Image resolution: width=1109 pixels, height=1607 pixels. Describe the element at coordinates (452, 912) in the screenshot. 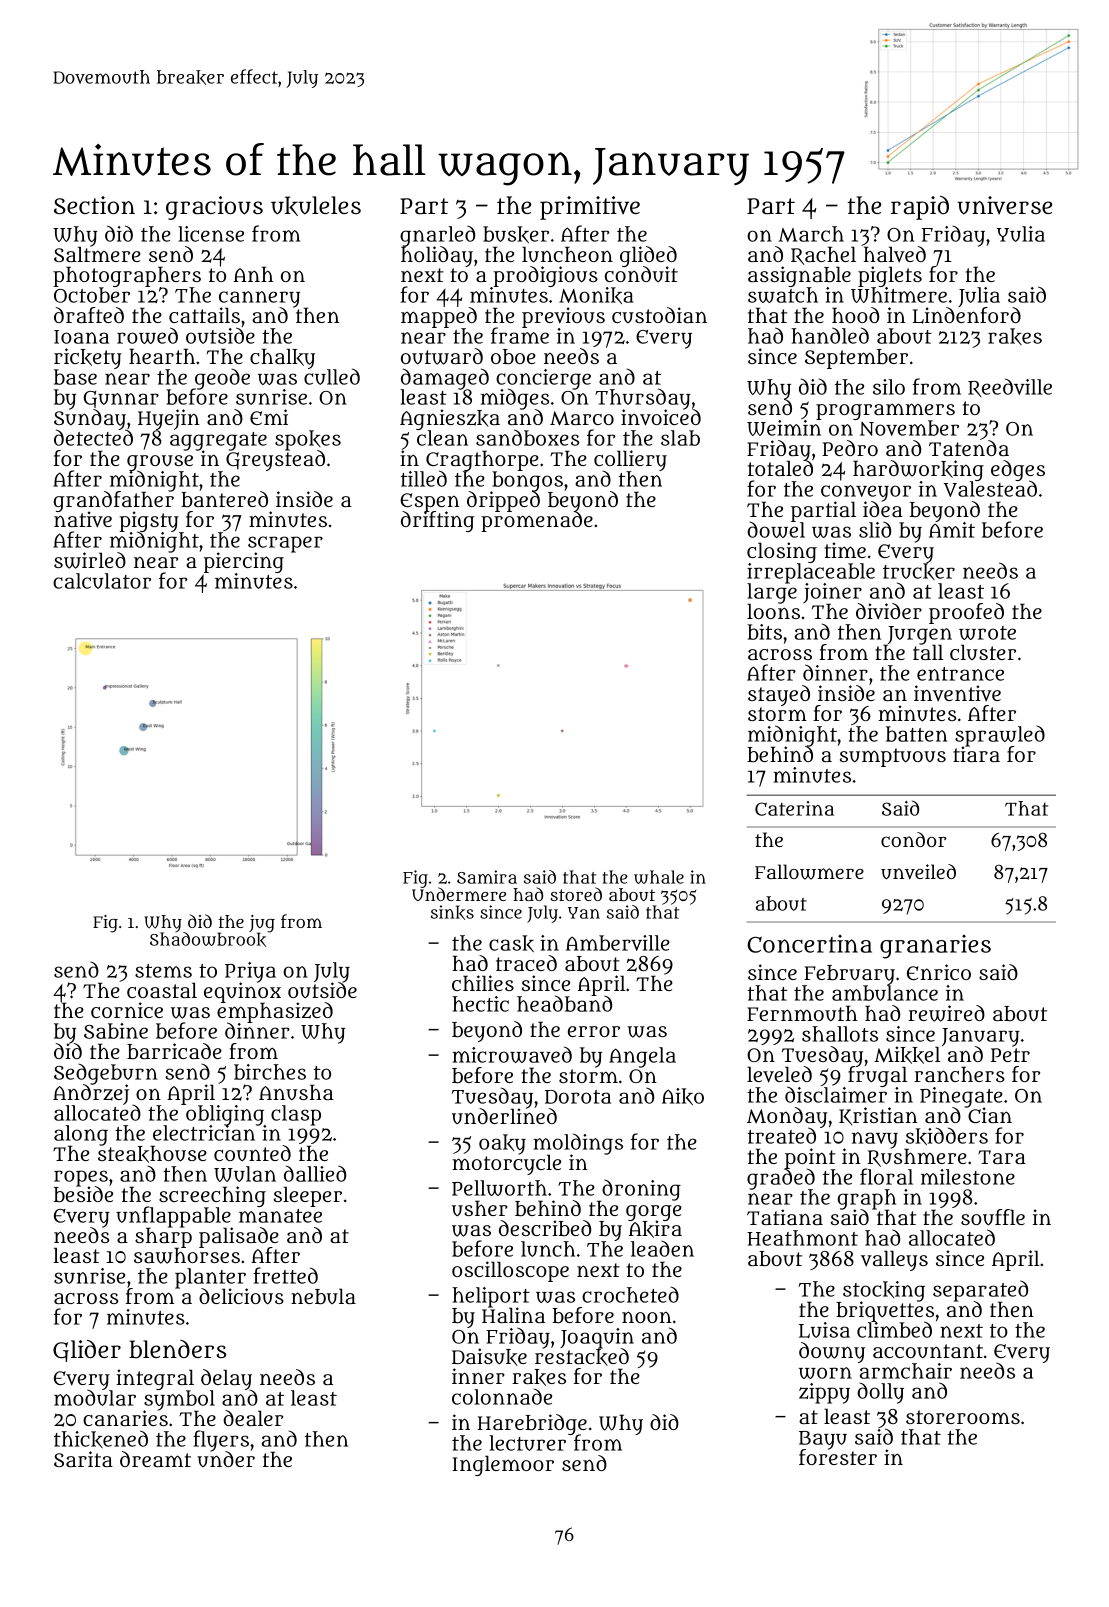

I see `sinks` at that location.
